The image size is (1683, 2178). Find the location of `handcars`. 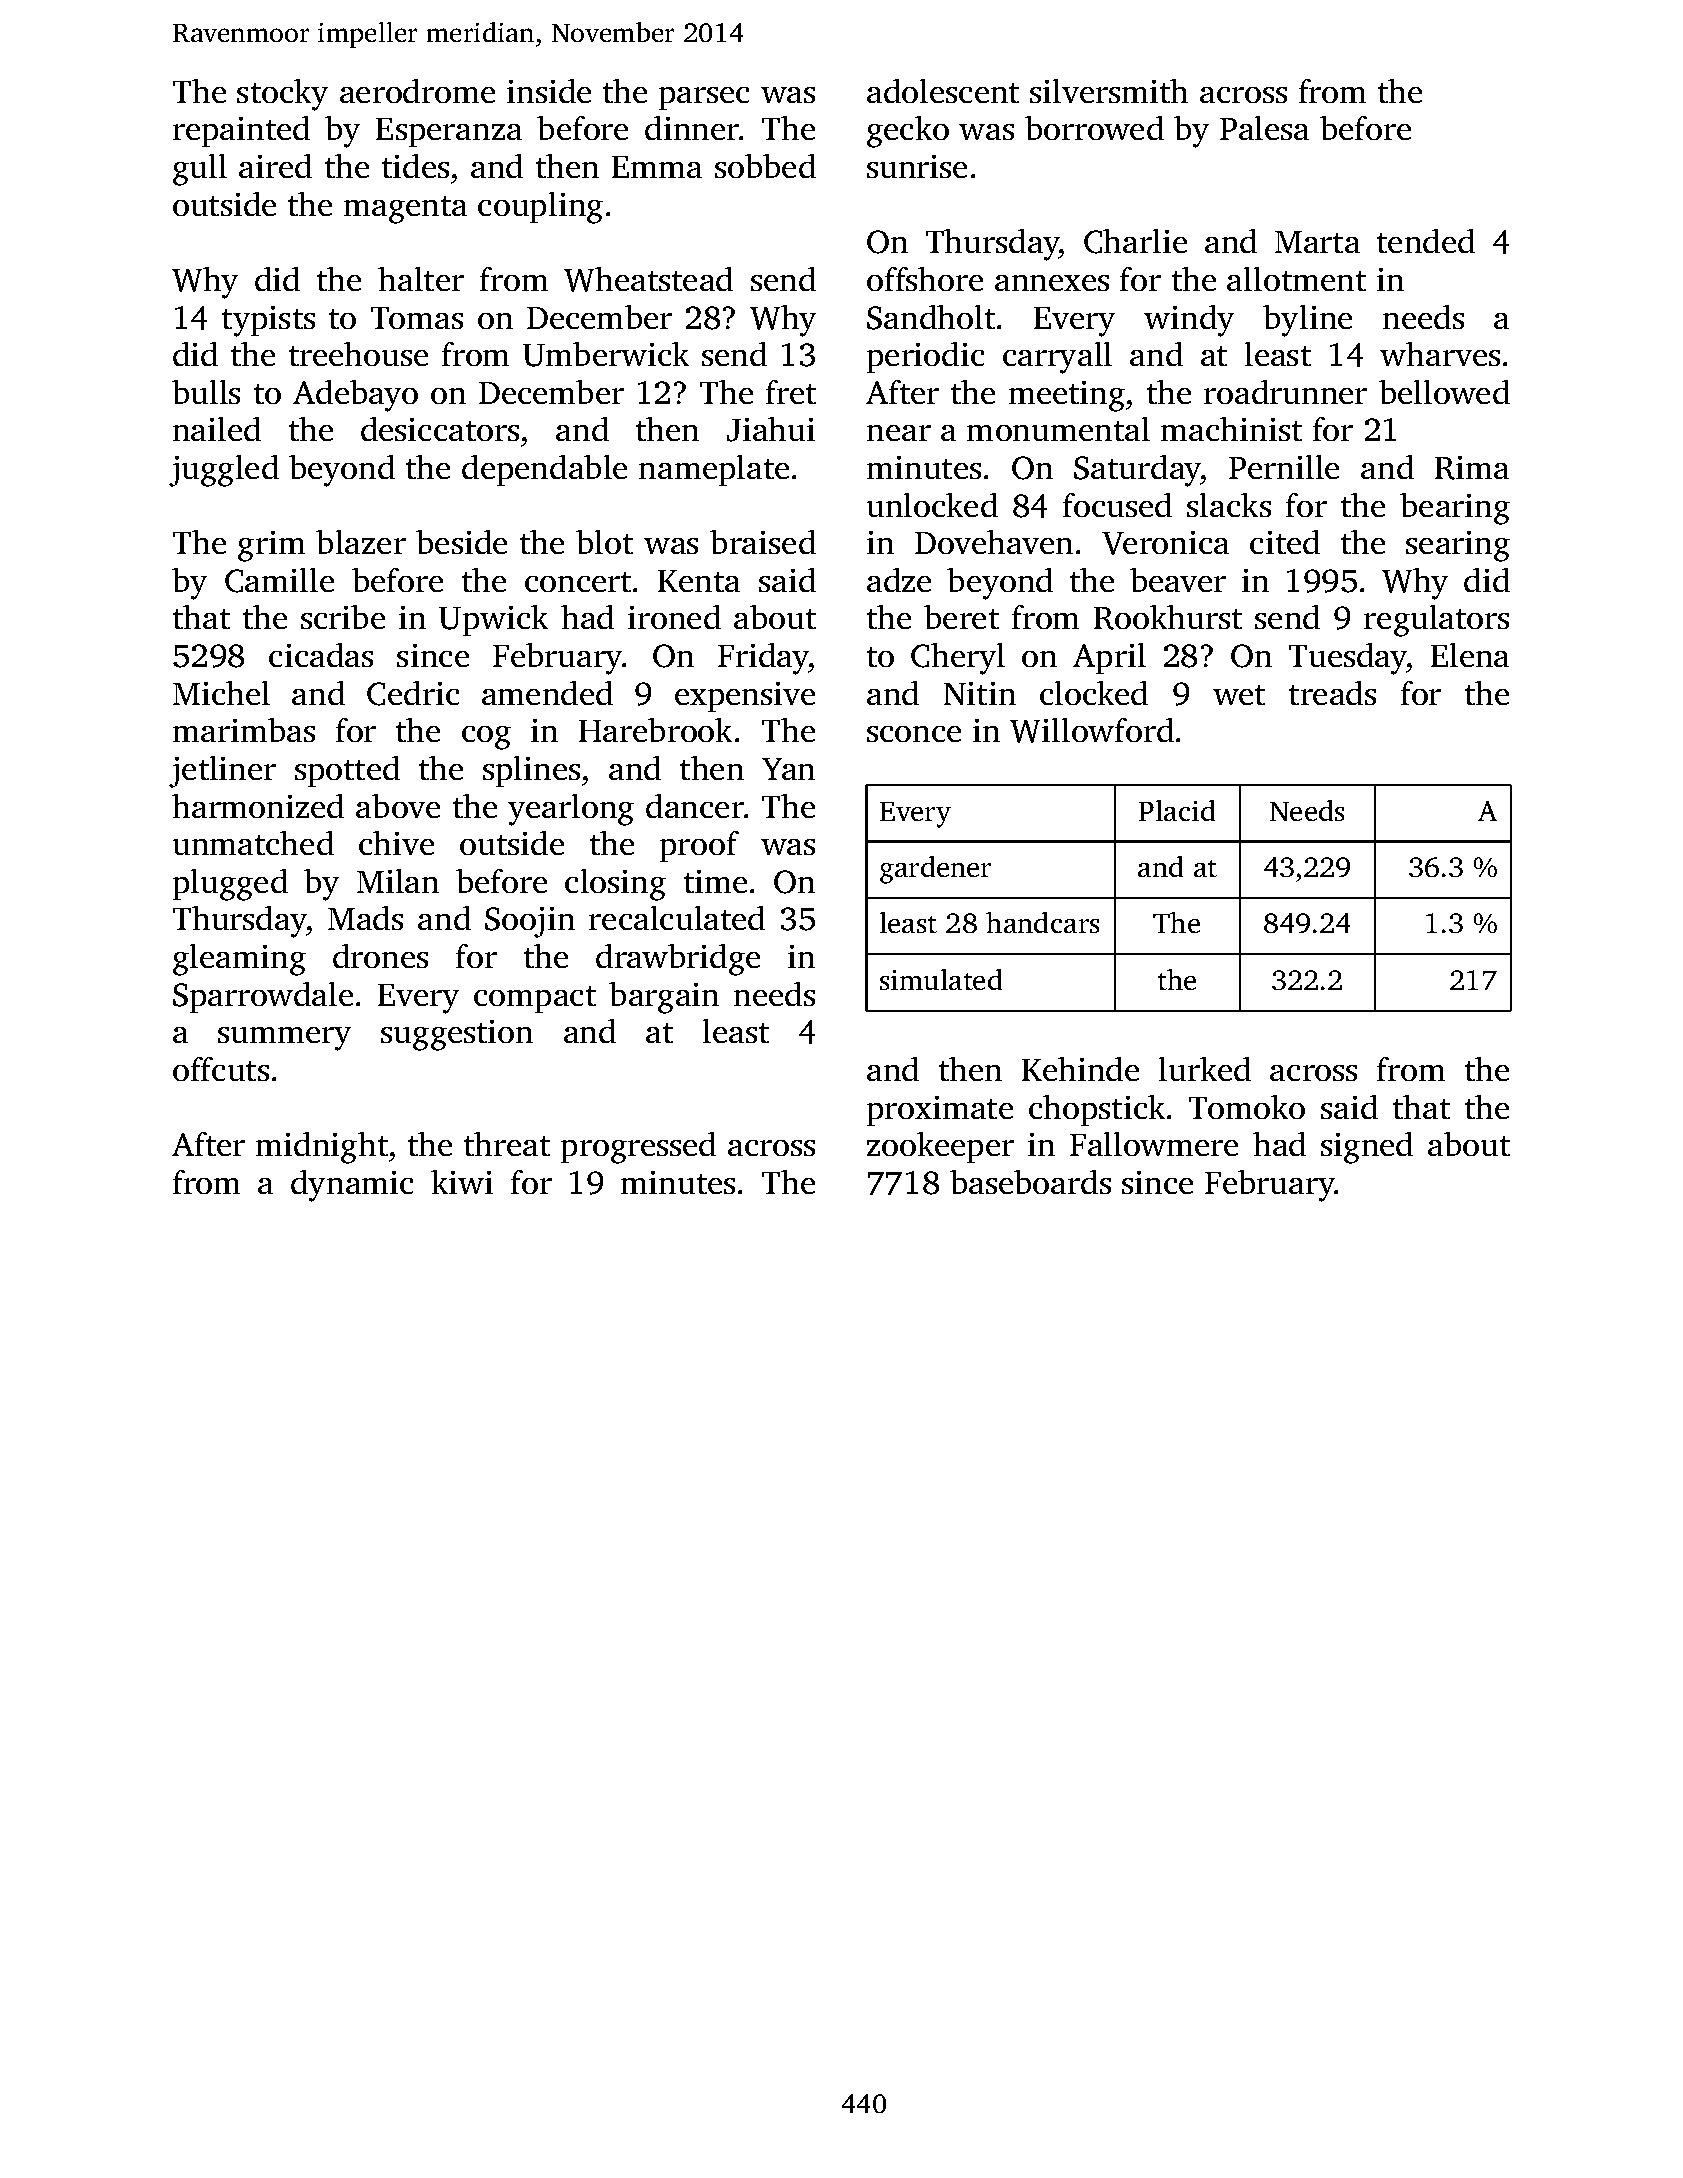

handcars is located at coordinates (1042, 922).
